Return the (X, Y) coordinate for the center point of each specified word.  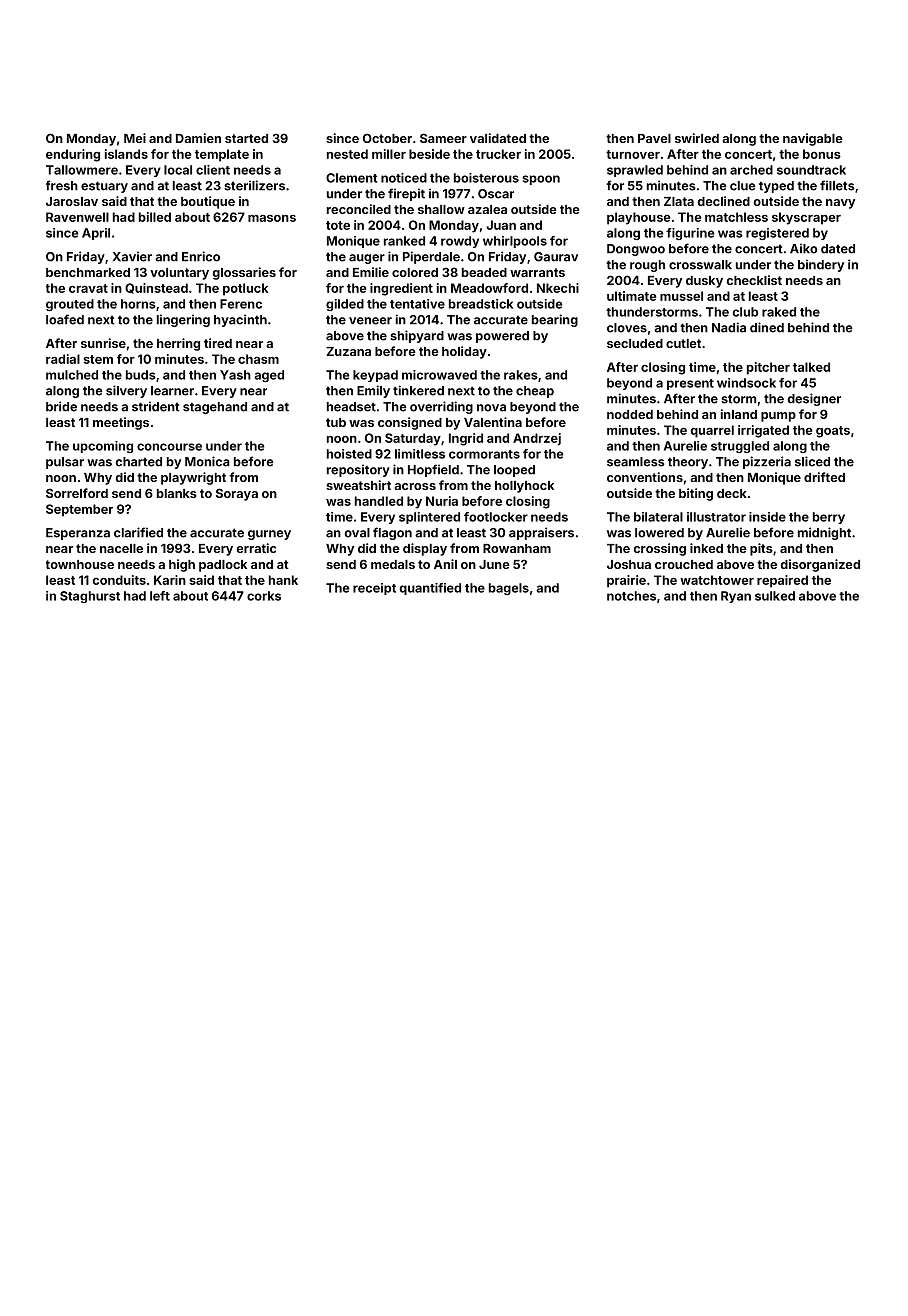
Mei (135, 138)
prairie (626, 581)
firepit (406, 194)
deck (732, 493)
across (415, 486)
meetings (121, 423)
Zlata (679, 201)
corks (264, 596)
